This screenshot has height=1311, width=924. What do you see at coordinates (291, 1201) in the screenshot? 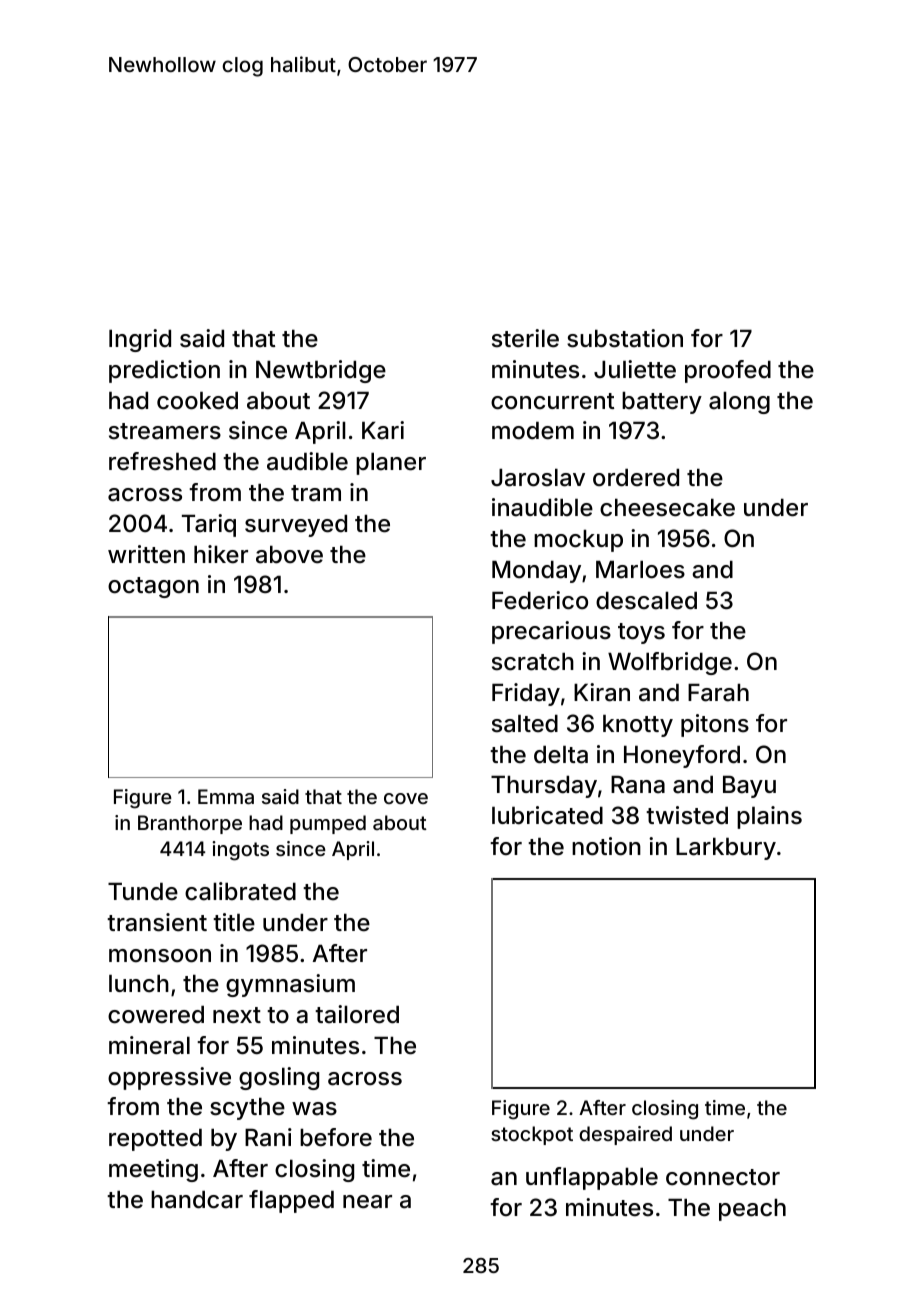
I see `flapped` at bounding box center [291, 1201].
